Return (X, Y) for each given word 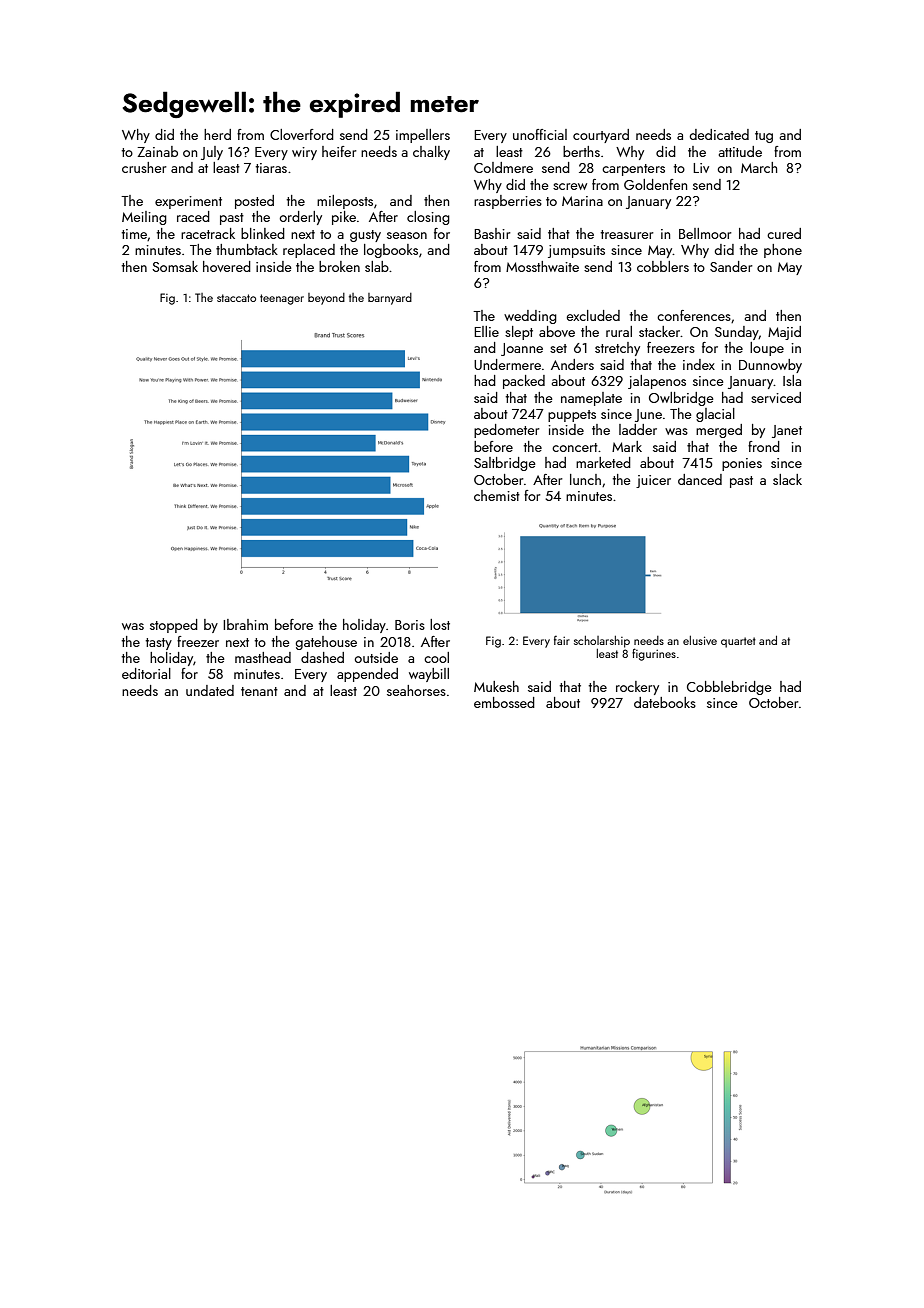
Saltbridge (505, 464)
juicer (653, 481)
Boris (410, 625)
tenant (259, 691)
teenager (282, 299)
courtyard (601, 136)
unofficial (540, 134)
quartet (738, 642)
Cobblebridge (729, 688)
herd (217, 134)
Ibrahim (245, 624)
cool (436, 657)
